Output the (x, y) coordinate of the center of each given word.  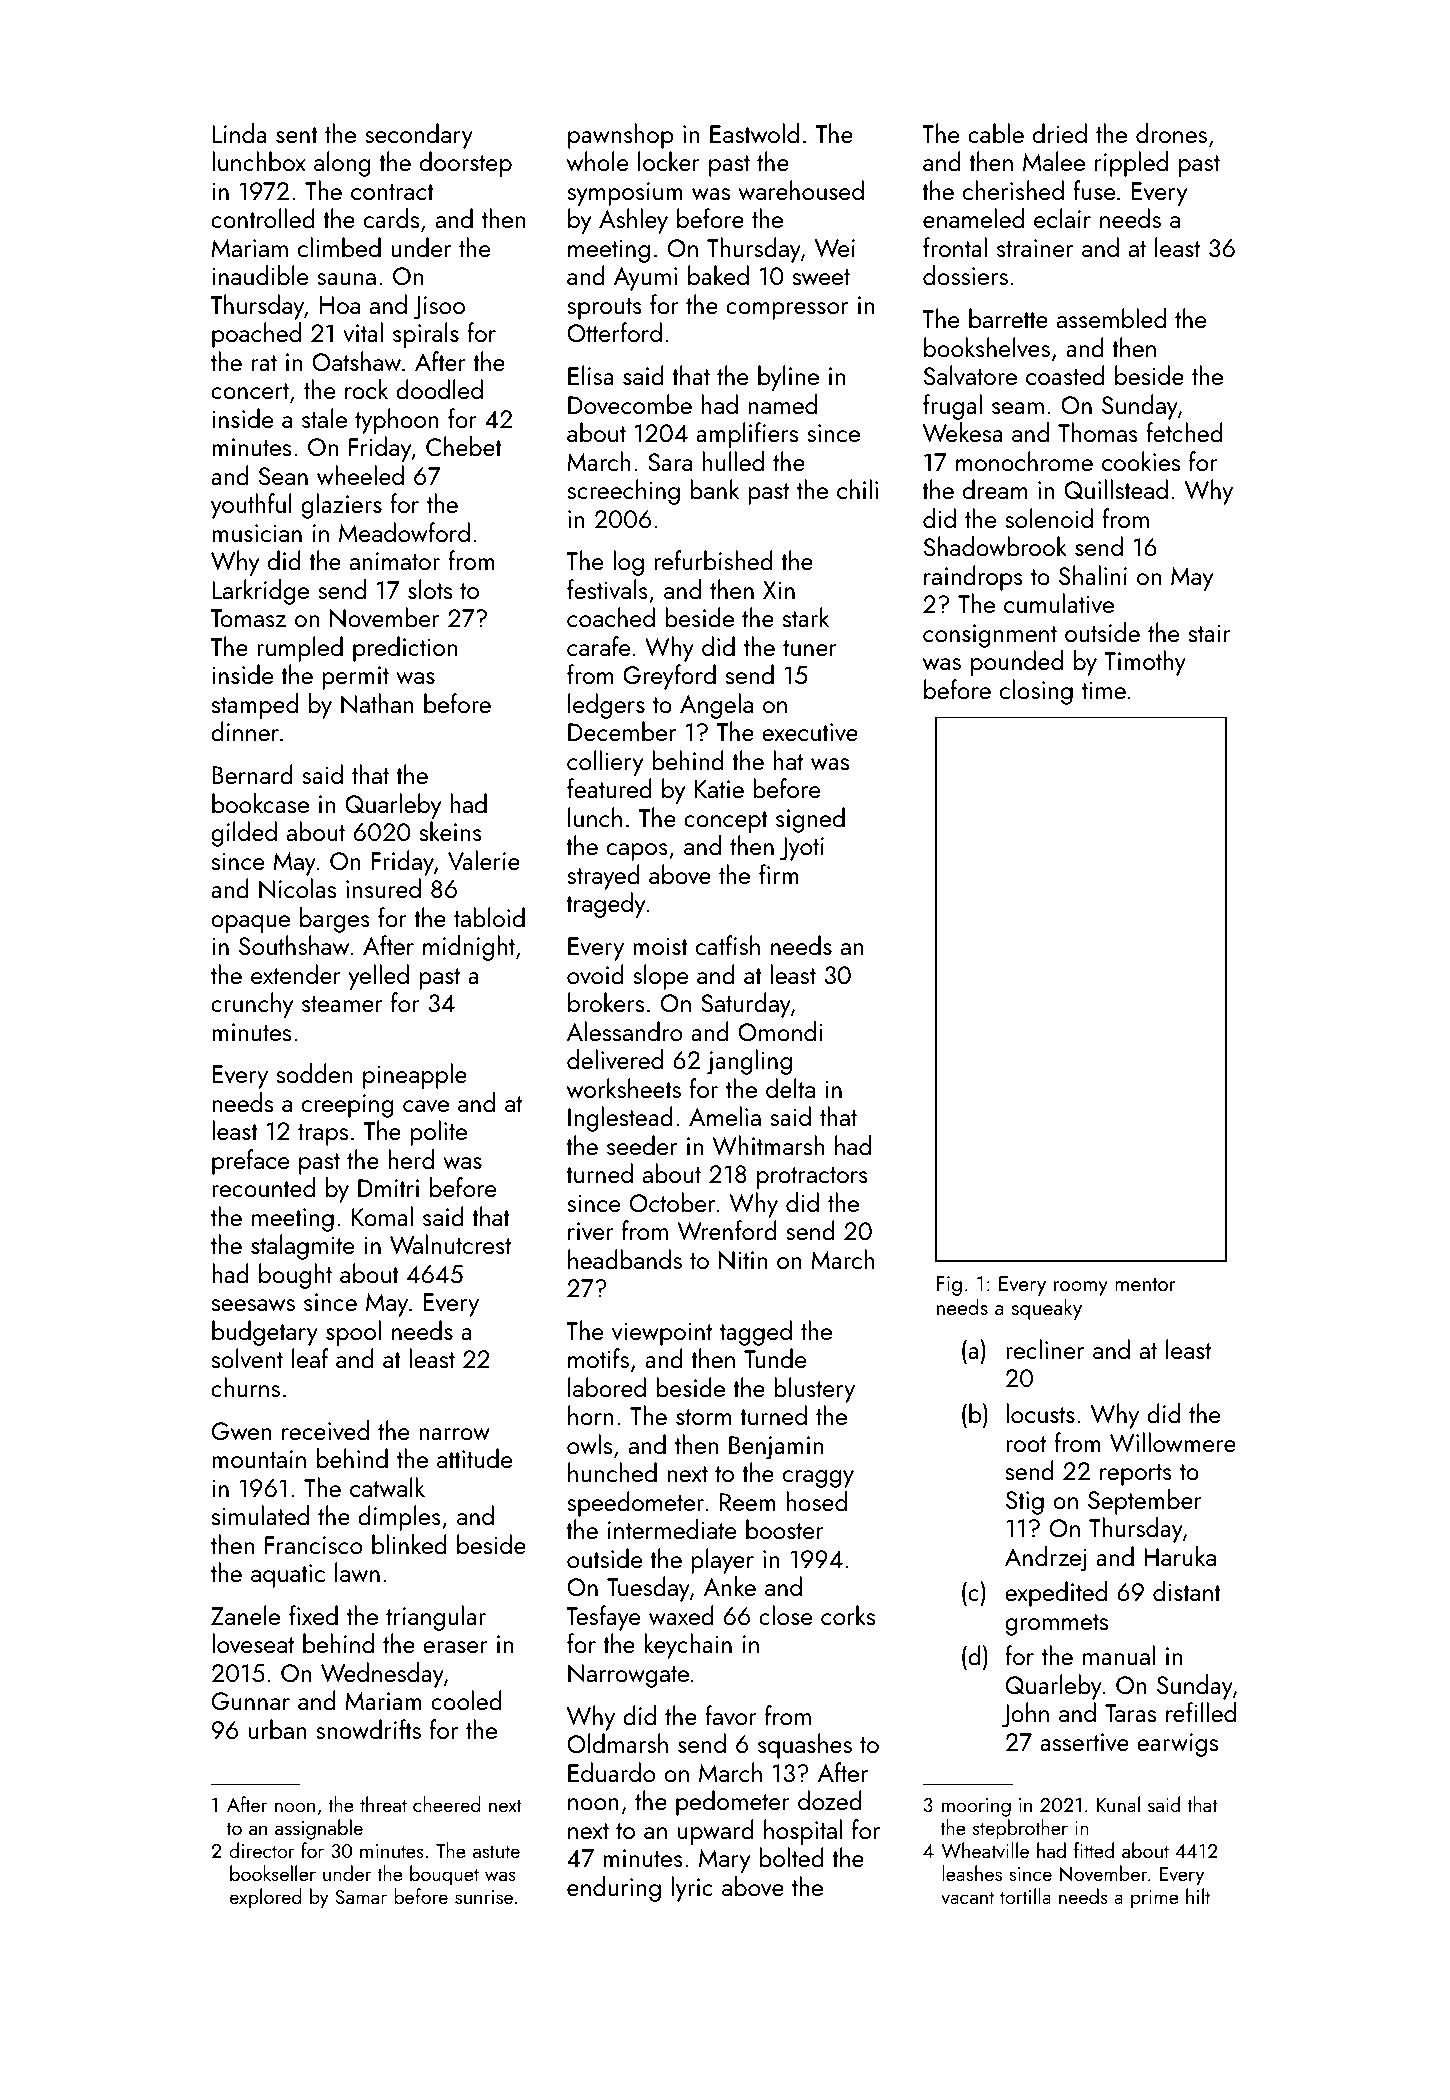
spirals (426, 335)
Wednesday (382, 1675)
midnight (469, 948)
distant (1187, 1591)
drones (1171, 133)
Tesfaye (603, 1618)
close (785, 1615)
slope (660, 977)
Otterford (614, 332)
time (1104, 690)
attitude (474, 1458)
